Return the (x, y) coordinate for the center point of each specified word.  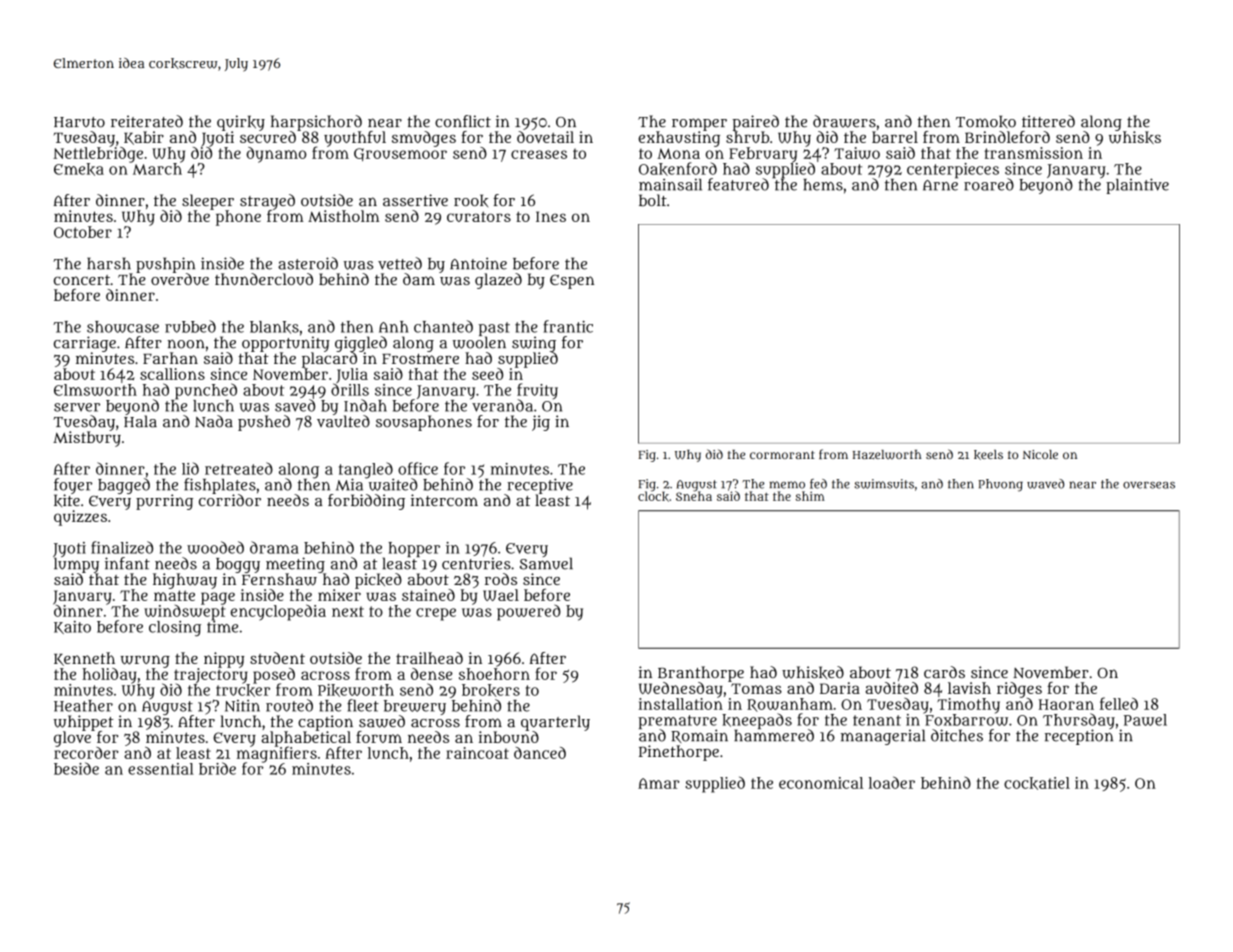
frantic (568, 326)
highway (185, 581)
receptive (540, 486)
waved (1045, 484)
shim (810, 496)
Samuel (546, 564)
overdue (180, 279)
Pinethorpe (679, 753)
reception (1079, 737)
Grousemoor (400, 154)
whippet (84, 723)
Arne (940, 185)
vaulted (343, 421)
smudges (424, 139)
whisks (1135, 137)
